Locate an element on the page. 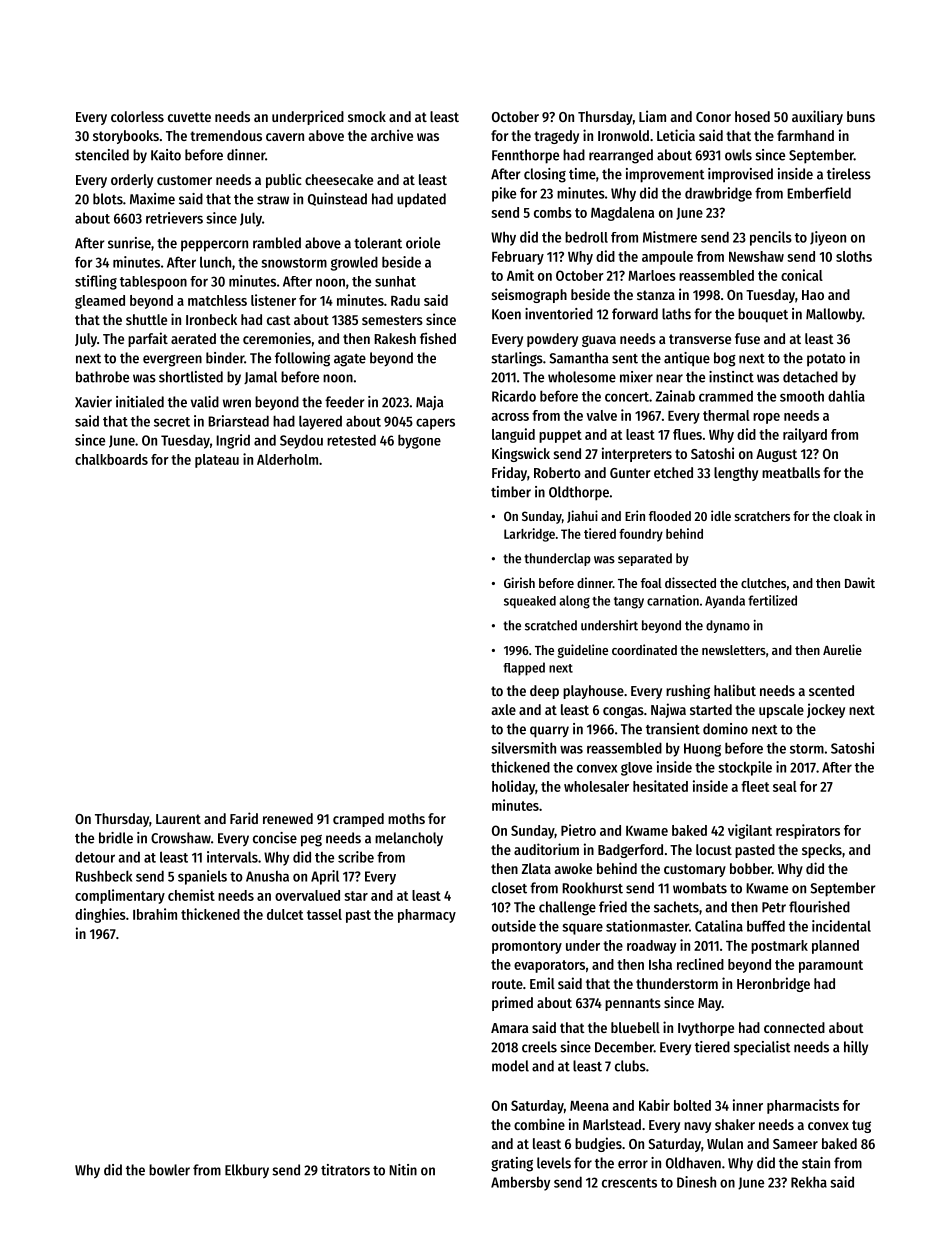  smock is located at coordinates (367, 116).
